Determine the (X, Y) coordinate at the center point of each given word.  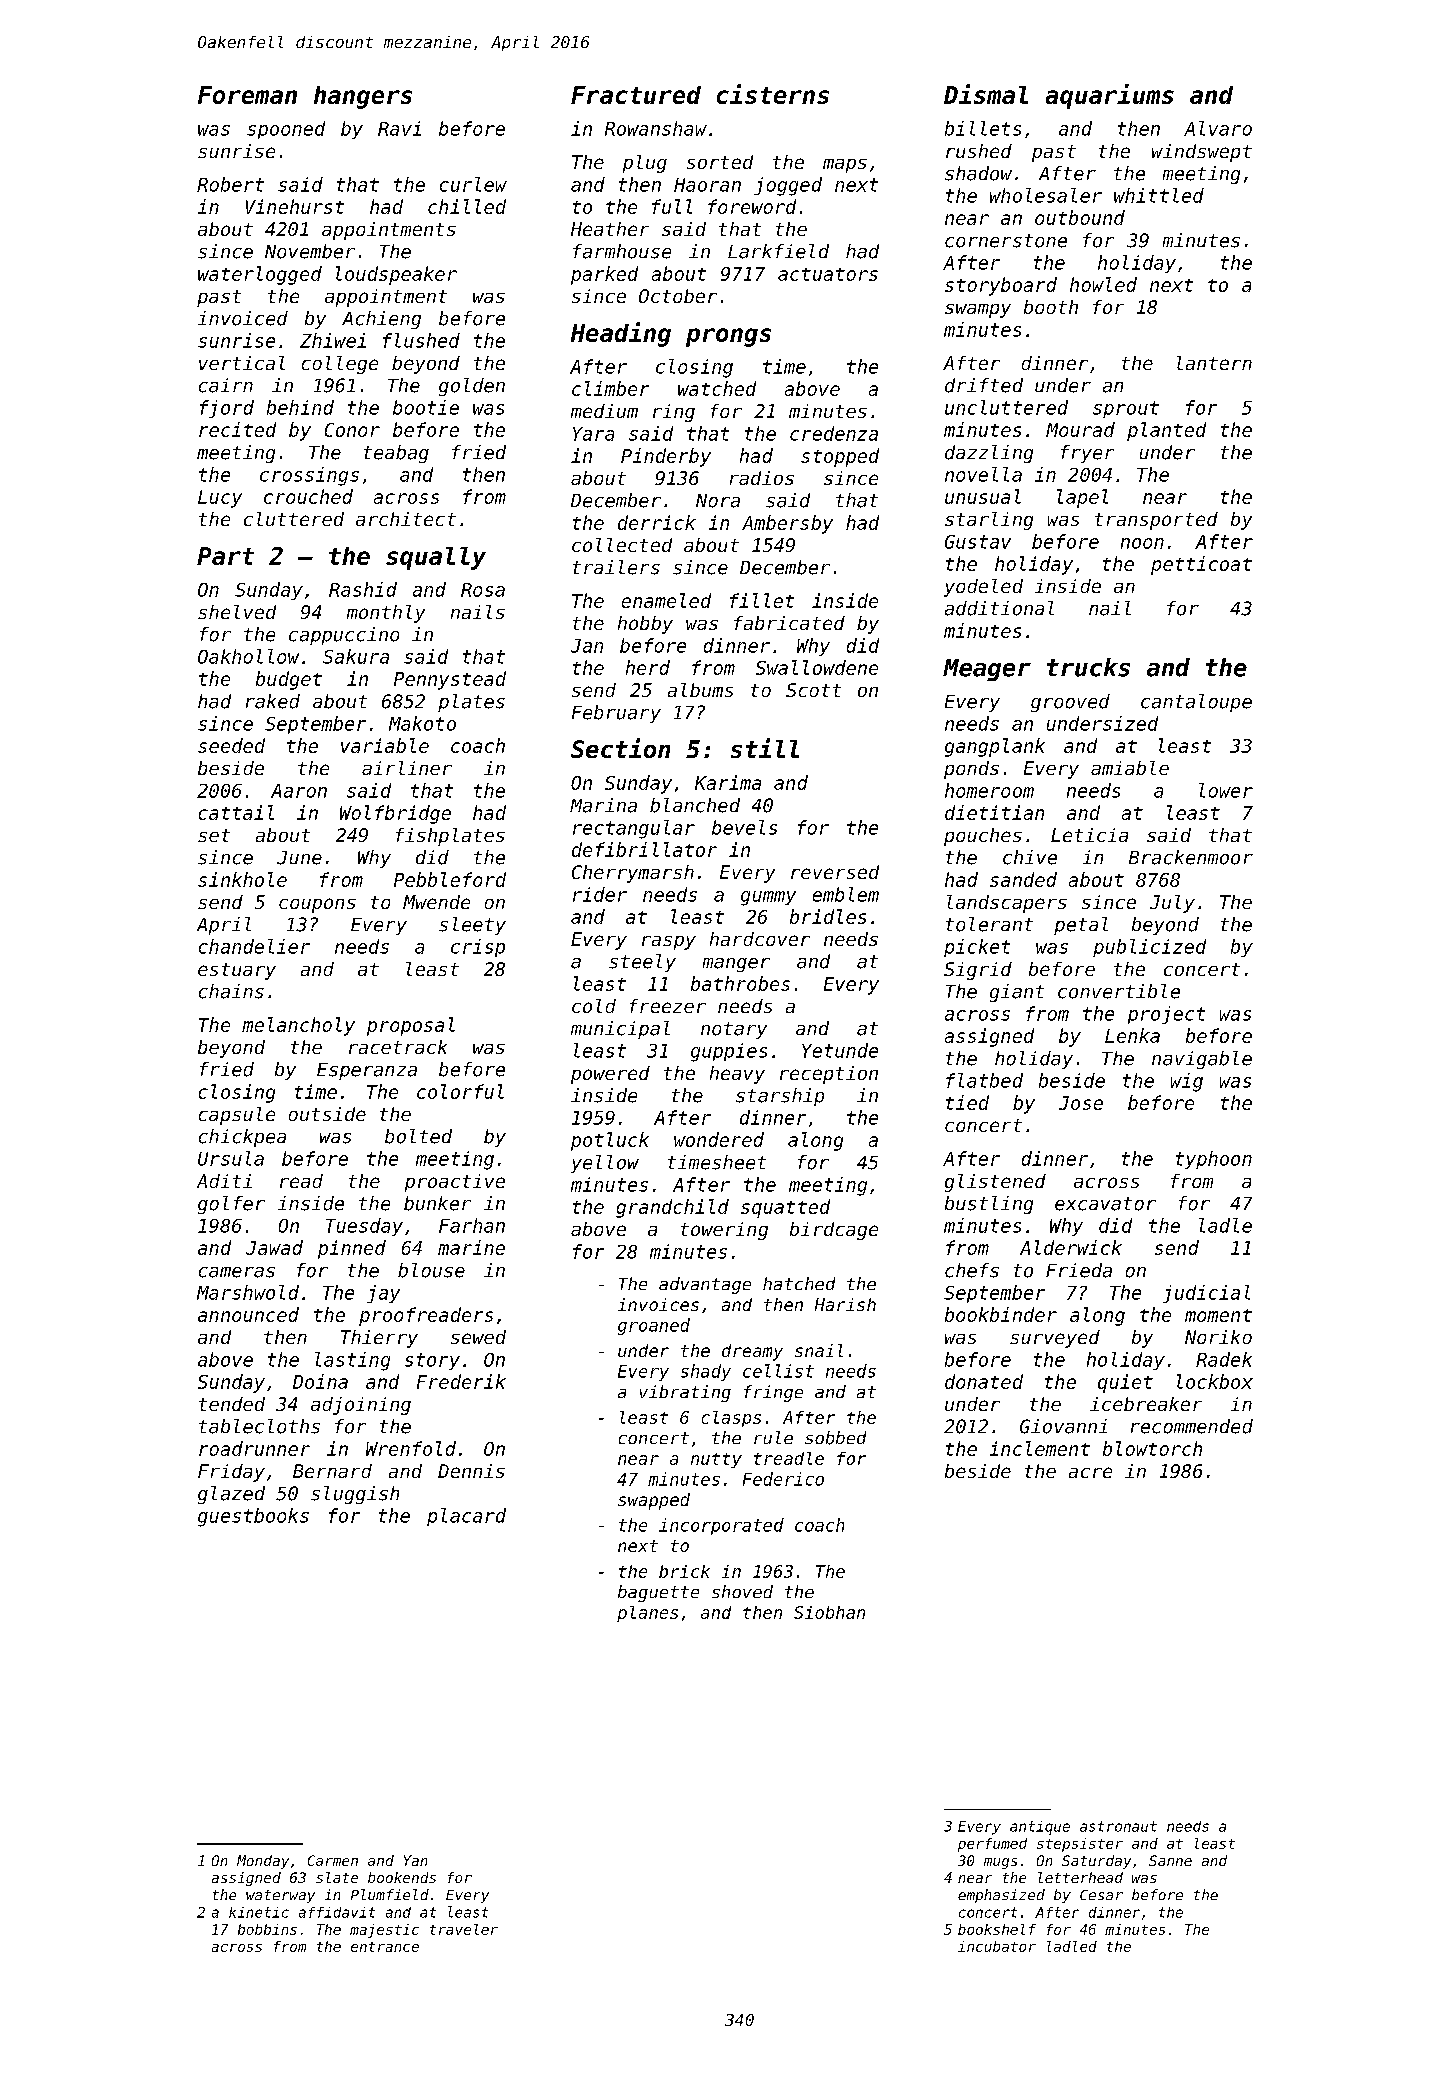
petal (1081, 926)
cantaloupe (1196, 703)
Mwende (436, 902)
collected (622, 545)
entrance (385, 1947)
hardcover (760, 939)
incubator (997, 1946)
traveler (464, 1929)
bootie (426, 407)
